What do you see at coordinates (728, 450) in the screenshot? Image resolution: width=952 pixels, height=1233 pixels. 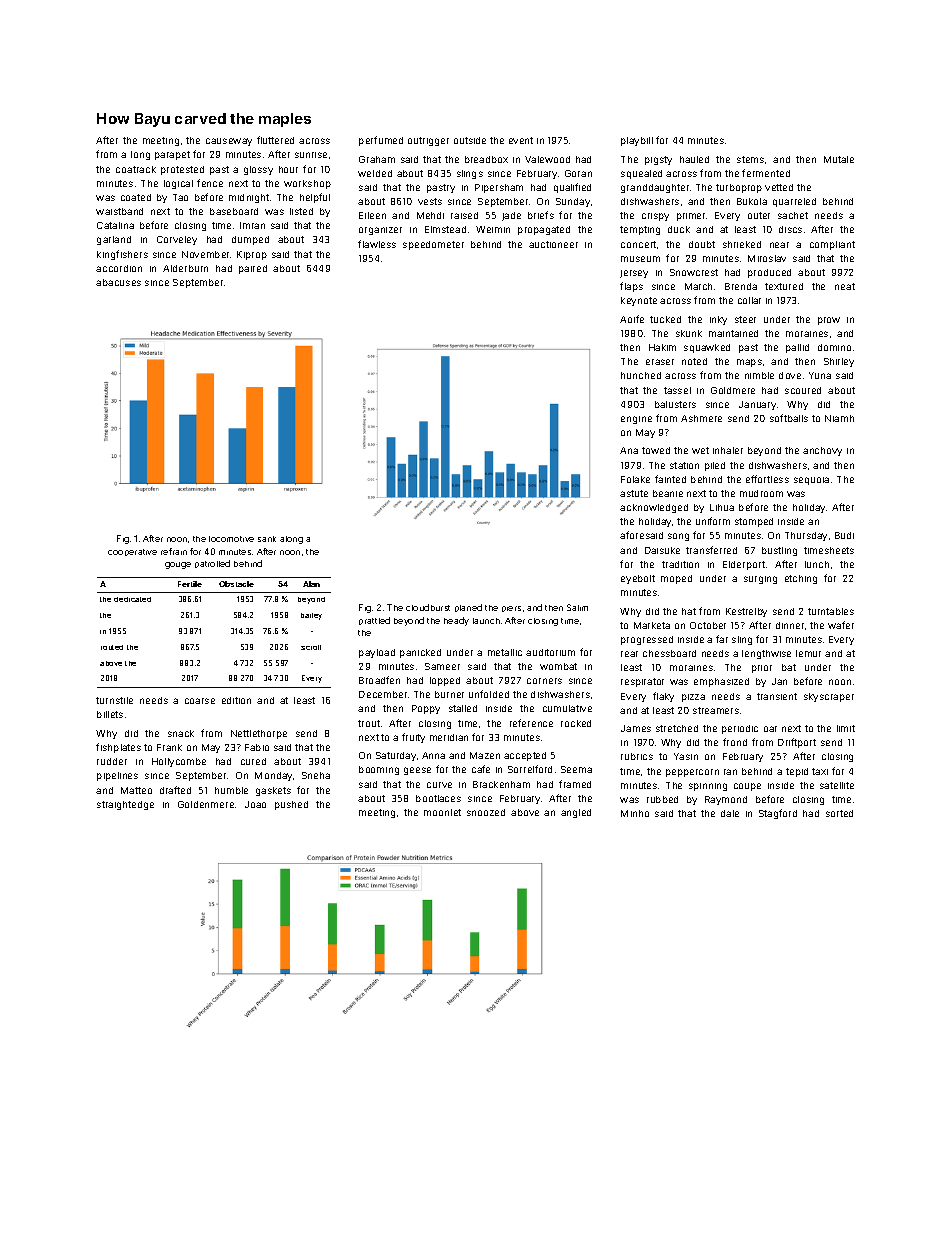 I see `inhaler` at bounding box center [728, 450].
